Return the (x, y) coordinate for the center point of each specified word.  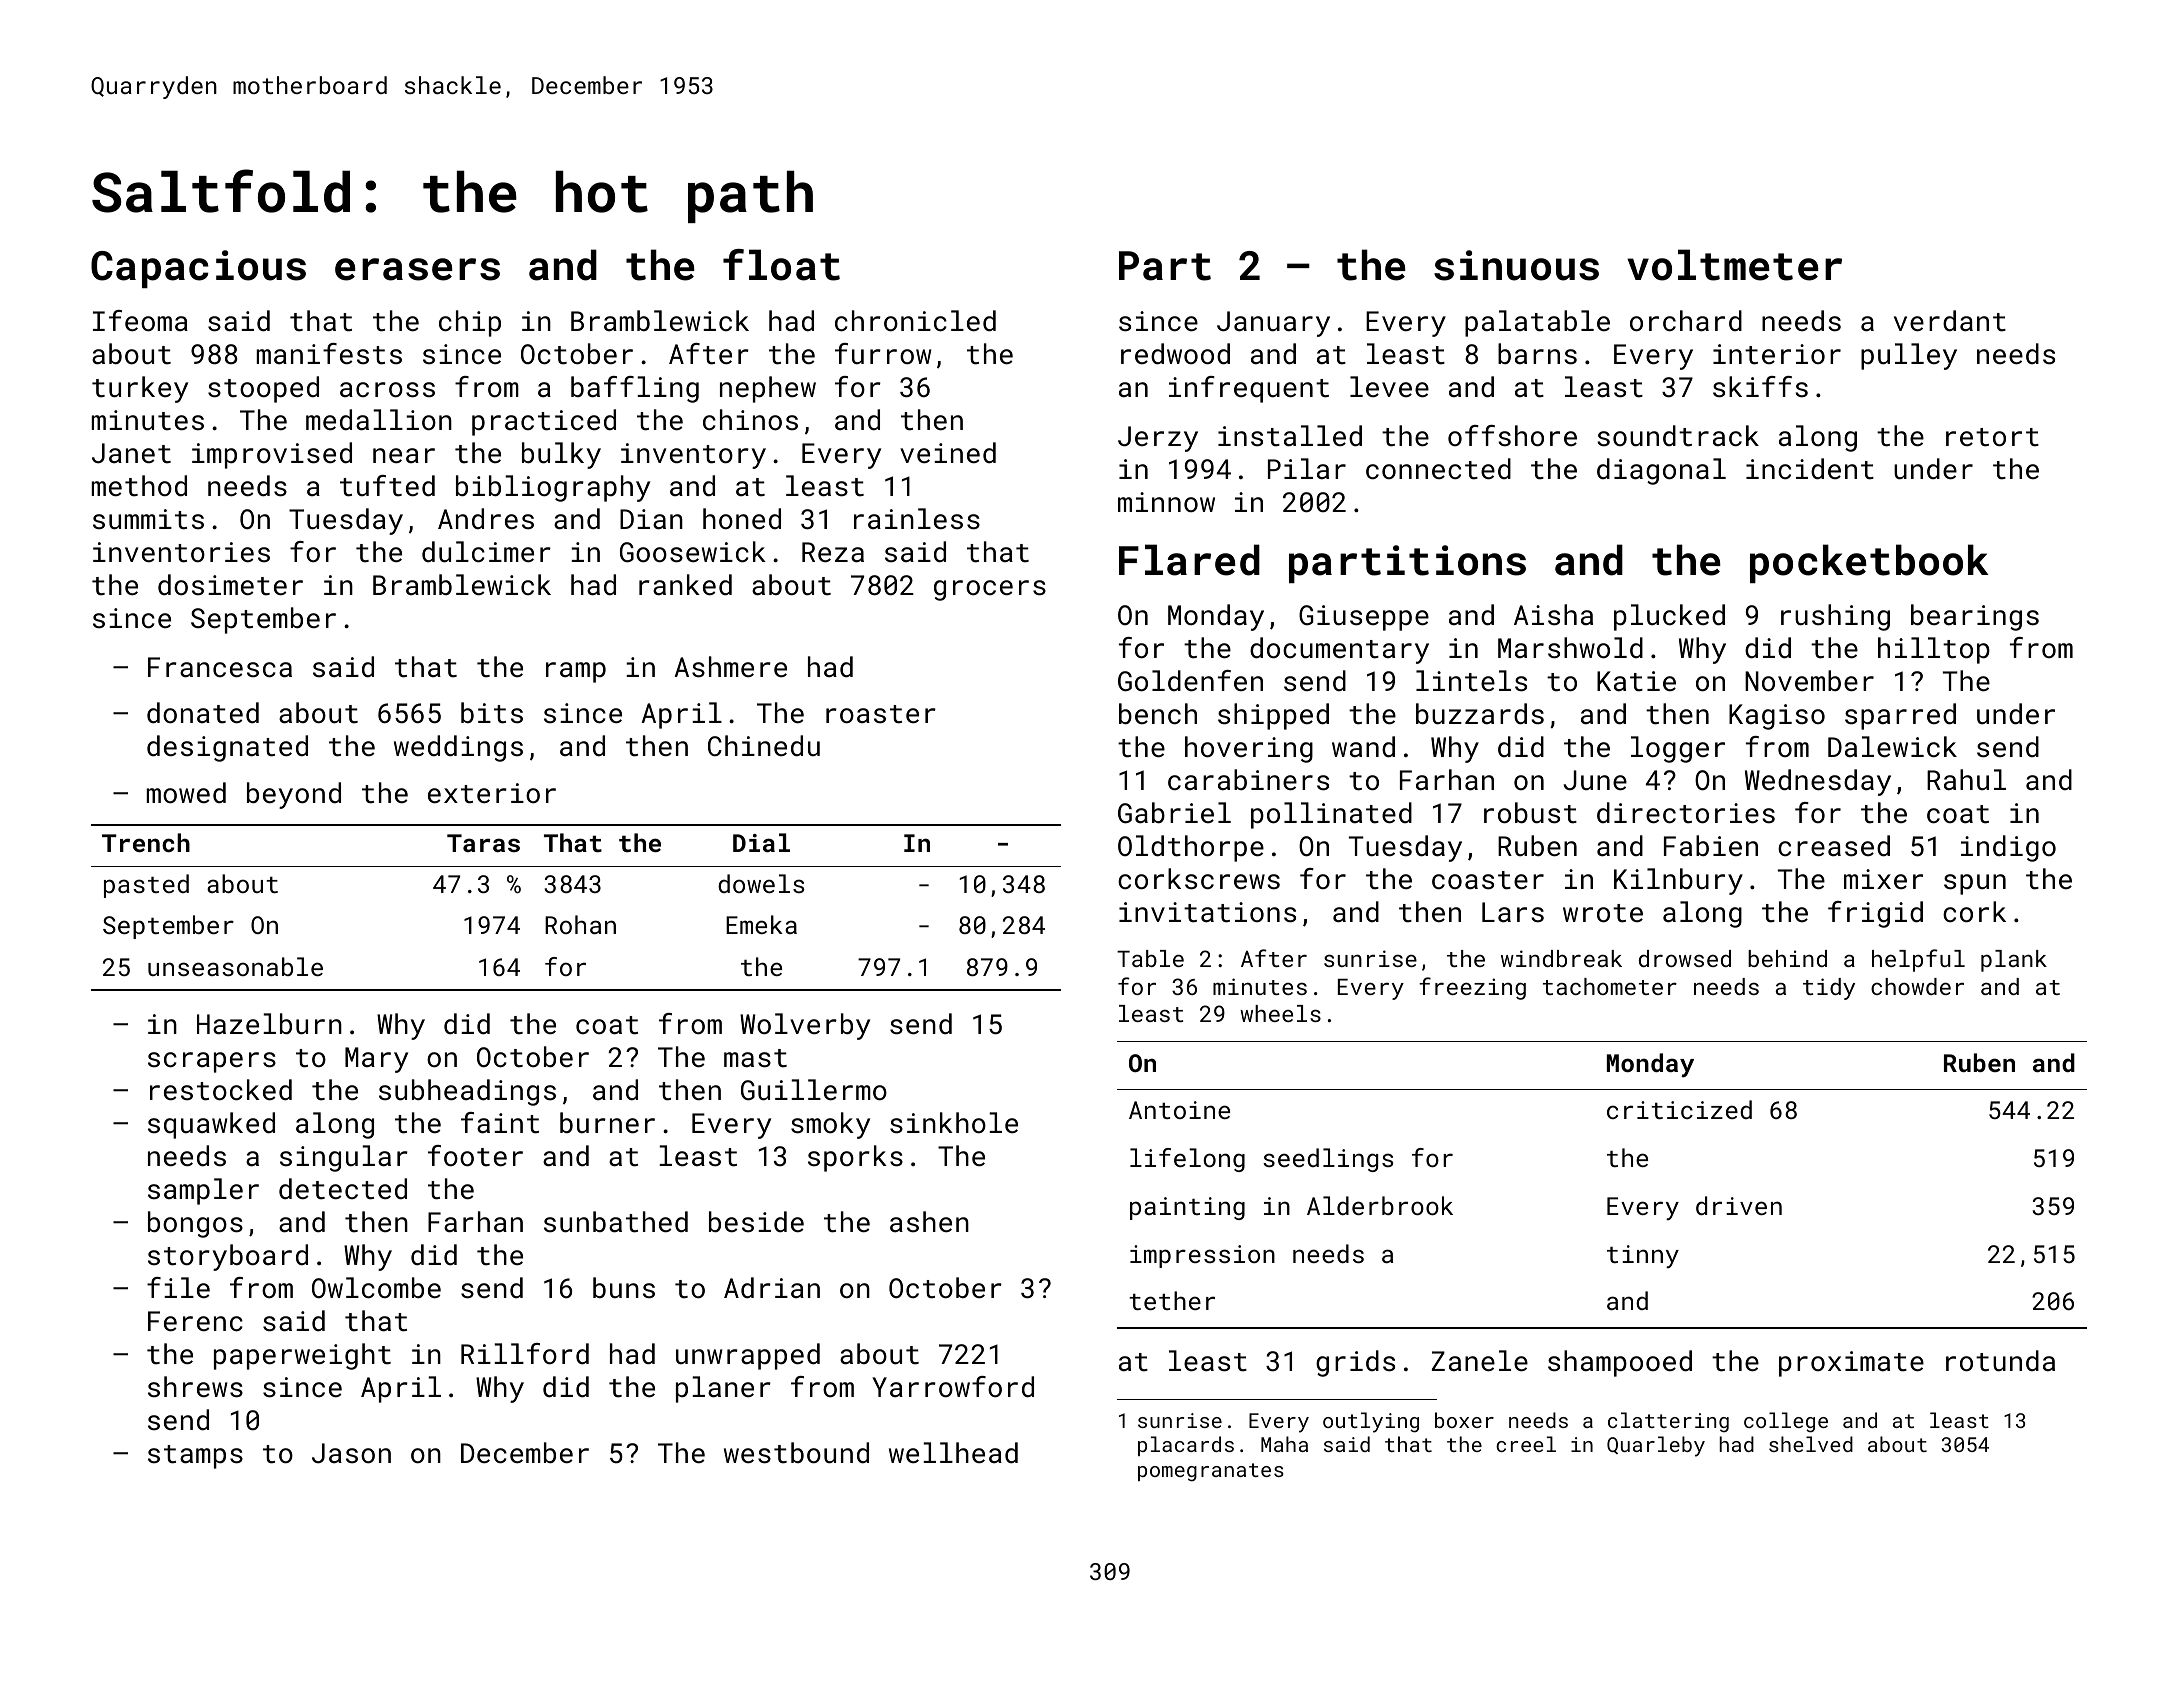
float (781, 265)
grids (1355, 1363)
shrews (195, 1387)
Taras (483, 843)
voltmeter (1734, 265)
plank (2014, 961)
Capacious (198, 269)
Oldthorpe (1191, 848)
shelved (1811, 1444)
